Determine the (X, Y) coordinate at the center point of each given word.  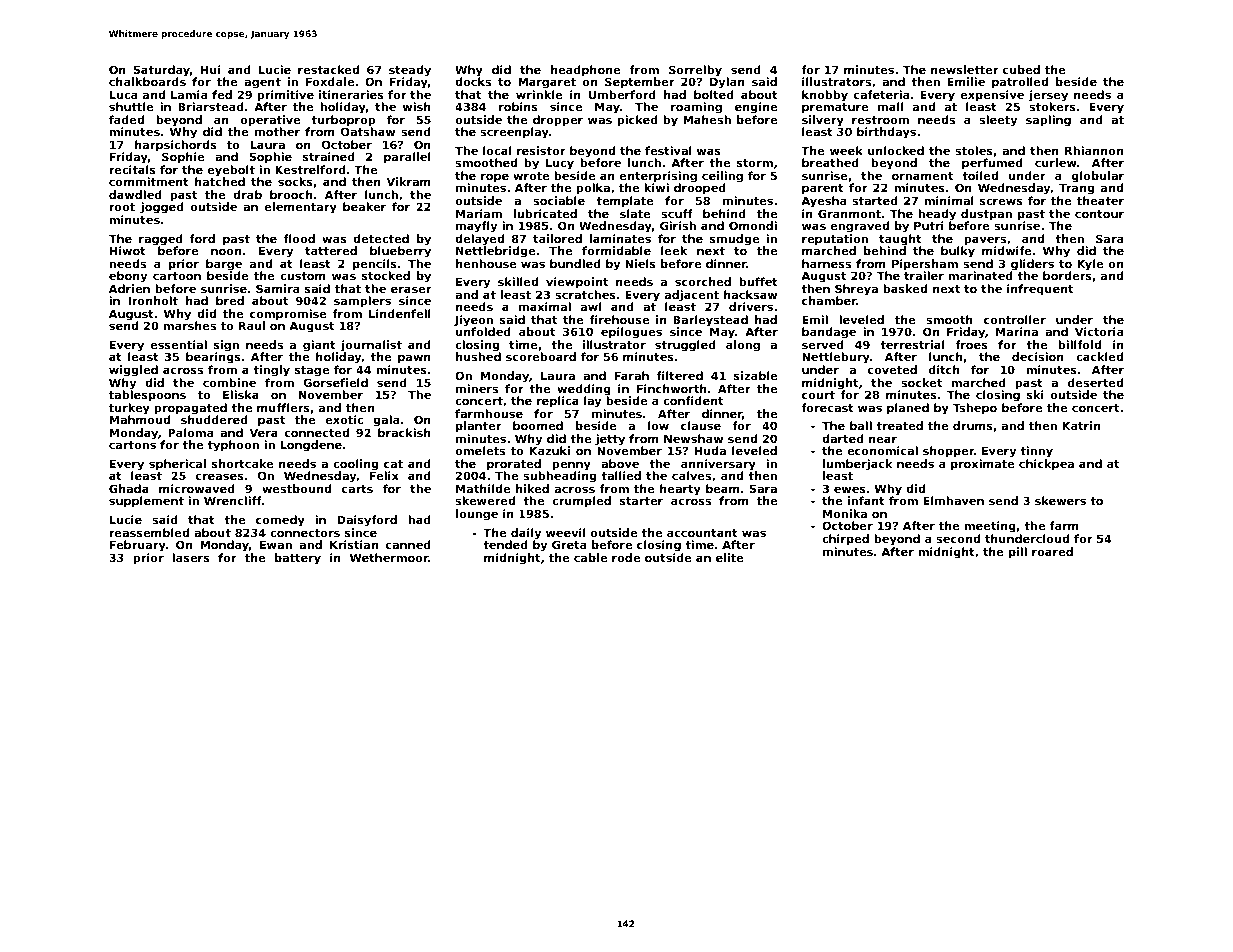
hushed (478, 357)
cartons (132, 445)
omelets (480, 450)
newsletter (965, 69)
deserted (1095, 382)
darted (843, 438)
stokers (1052, 106)
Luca (123, 95)
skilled (518, 281)
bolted (714, 94)
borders (1067, 275)
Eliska (241, 394)
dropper (558, 121)
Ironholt (153, 300)
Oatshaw (368, 131)
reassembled (149, 532)
